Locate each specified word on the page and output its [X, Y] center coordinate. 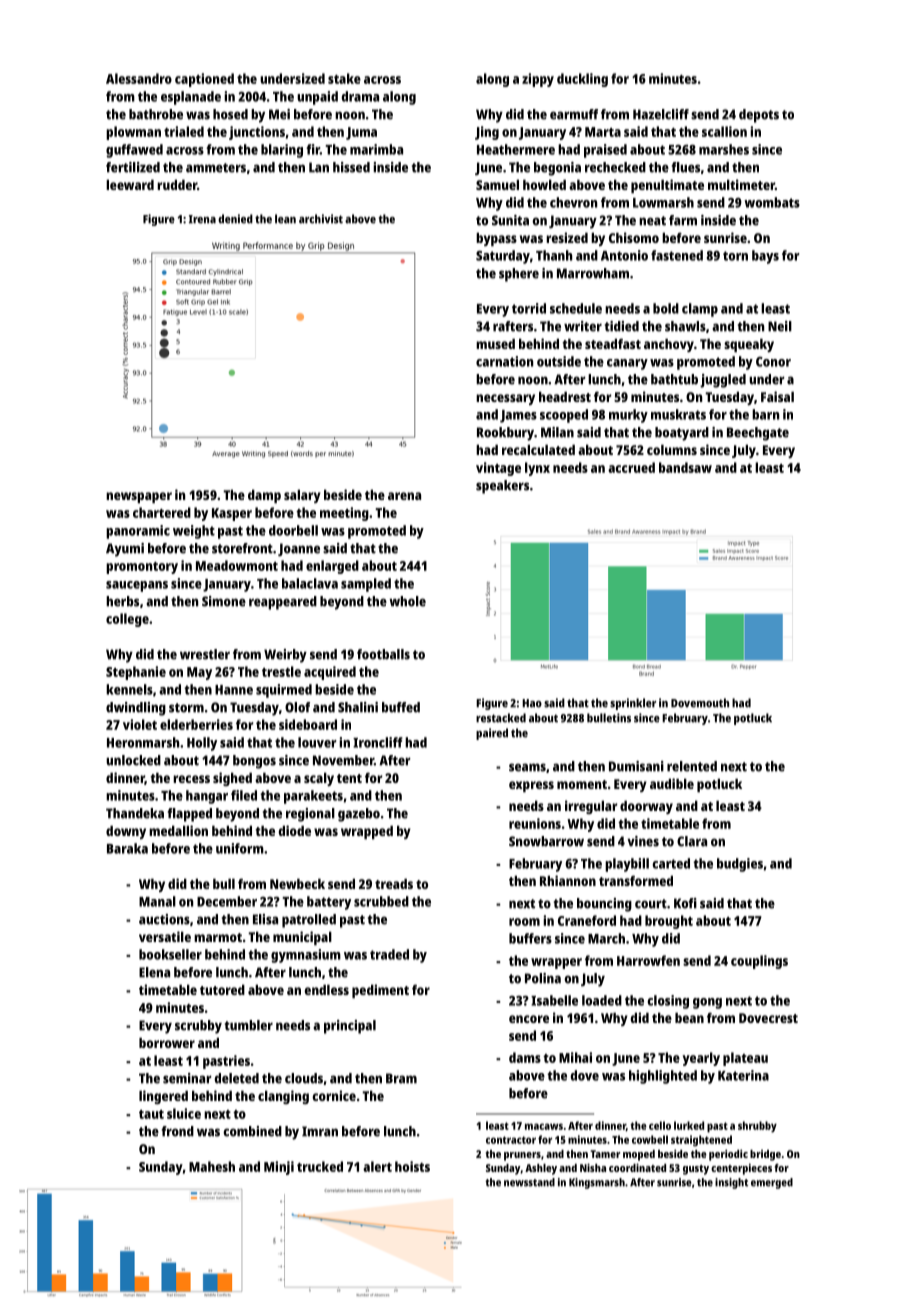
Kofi [685, 903]
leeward [130, 184]
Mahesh [212, 1166]
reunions [535, 823]
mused [495, 343]
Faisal [777, 396]
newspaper [139, 497]
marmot [218, 937]
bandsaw [685, 467]
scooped [564, 416]
